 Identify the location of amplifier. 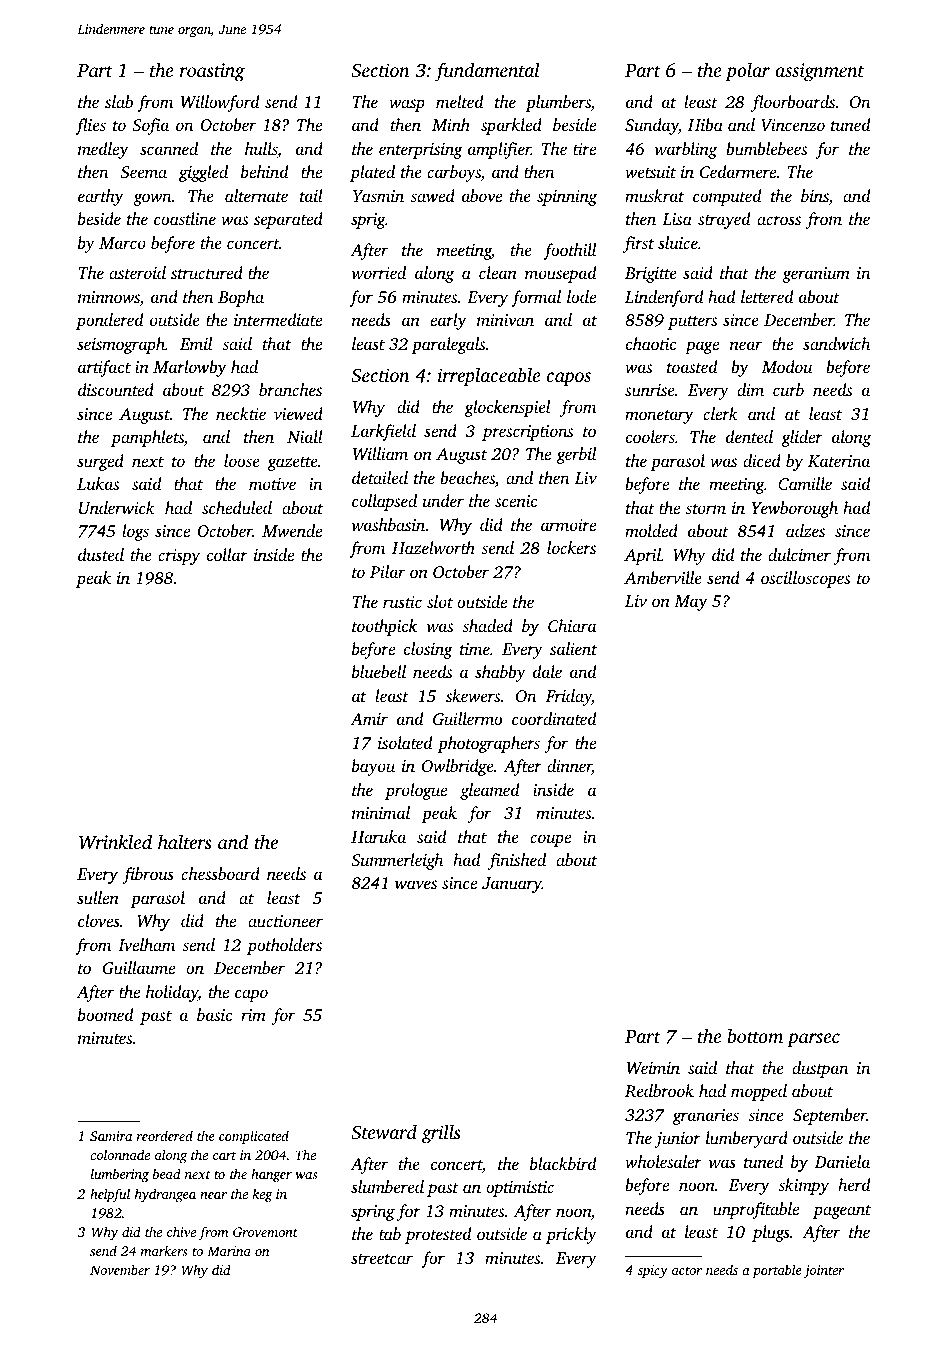
(499, 150).
